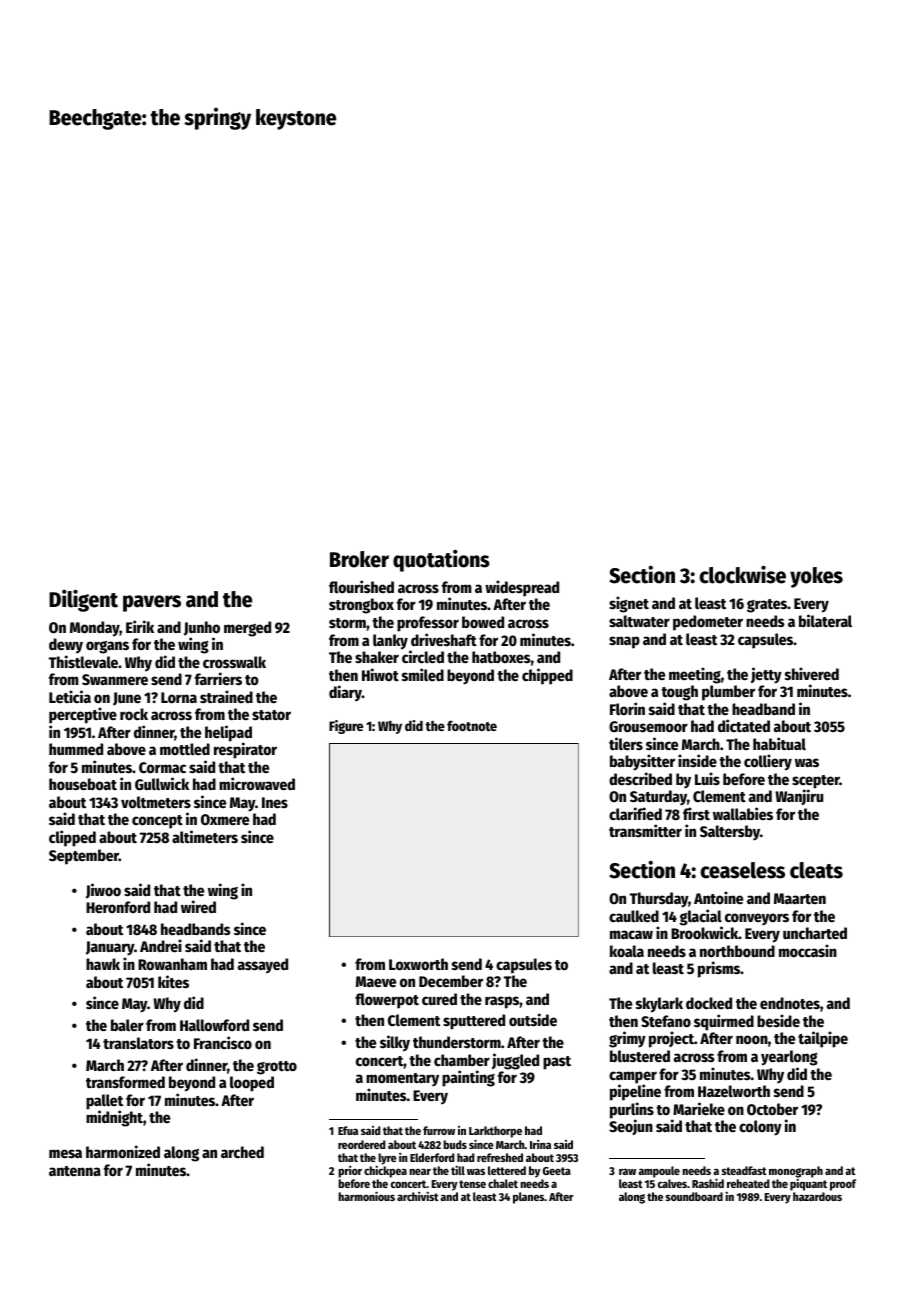 This page has width=908, height=1316. What do you see at coordinates (816, 577) in the page?
I see `yokes` at bounding box center [816, 577].
